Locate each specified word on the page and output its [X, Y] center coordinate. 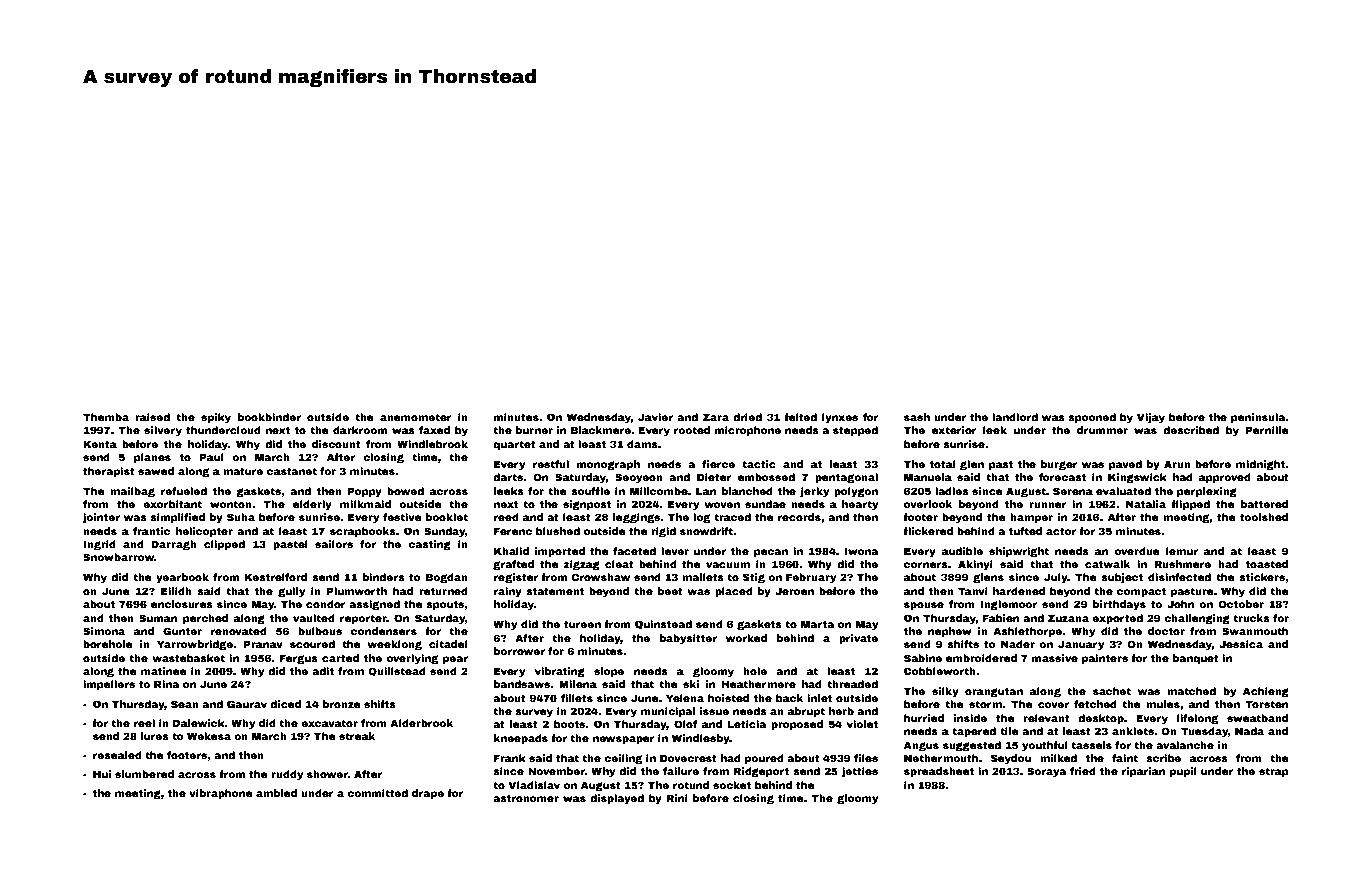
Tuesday [1204, 732]
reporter [363, 619]
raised [152, 417]
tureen [582, 624]
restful [551, 464]
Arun [1177, 464]
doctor [1166, 631]
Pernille [1267, 430]
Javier [655, 417]
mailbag [132, 492]
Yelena [685, 698]
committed [377, 793]
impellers [109, 685]
